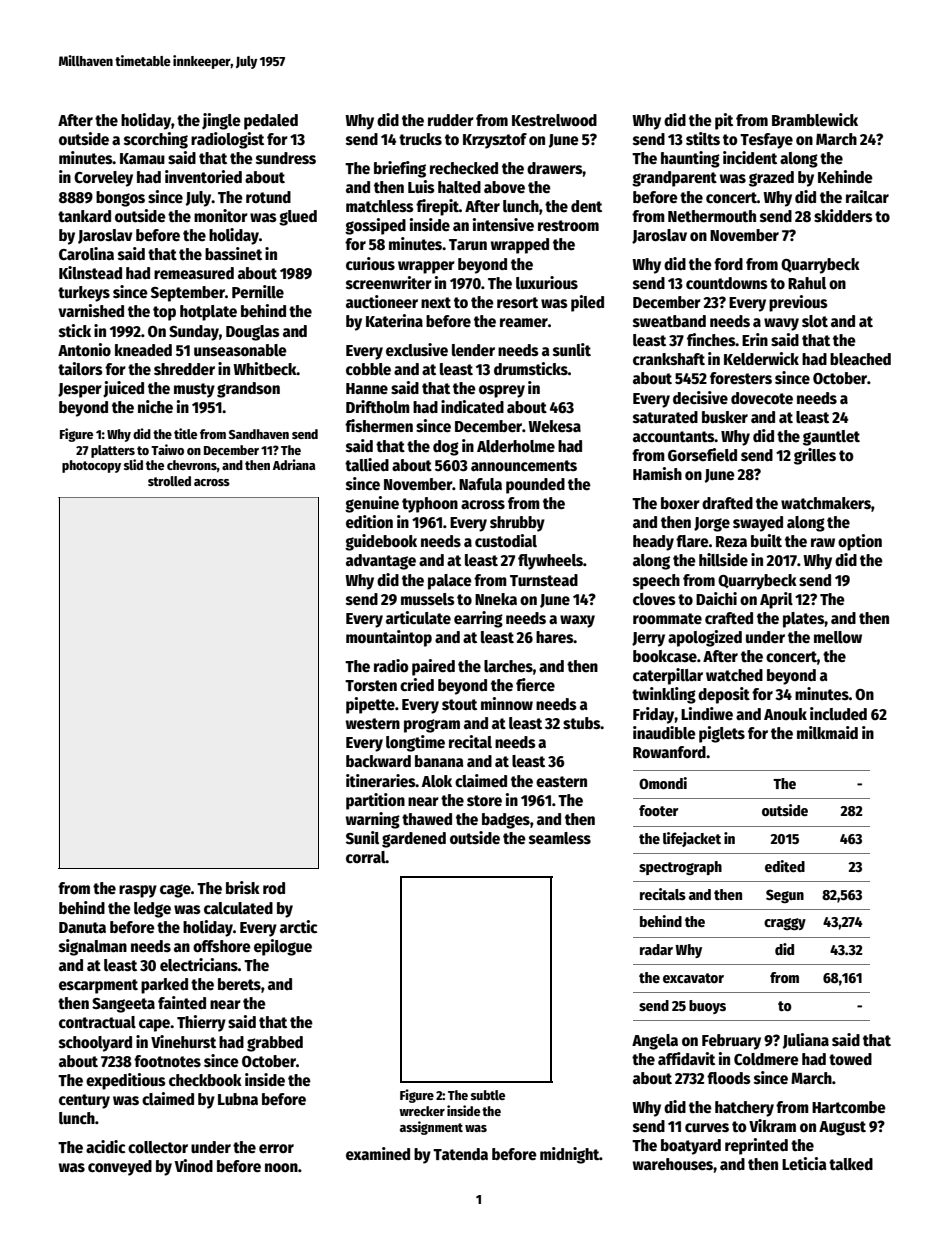  I want to click on Kehinde, so click(845, 176).
